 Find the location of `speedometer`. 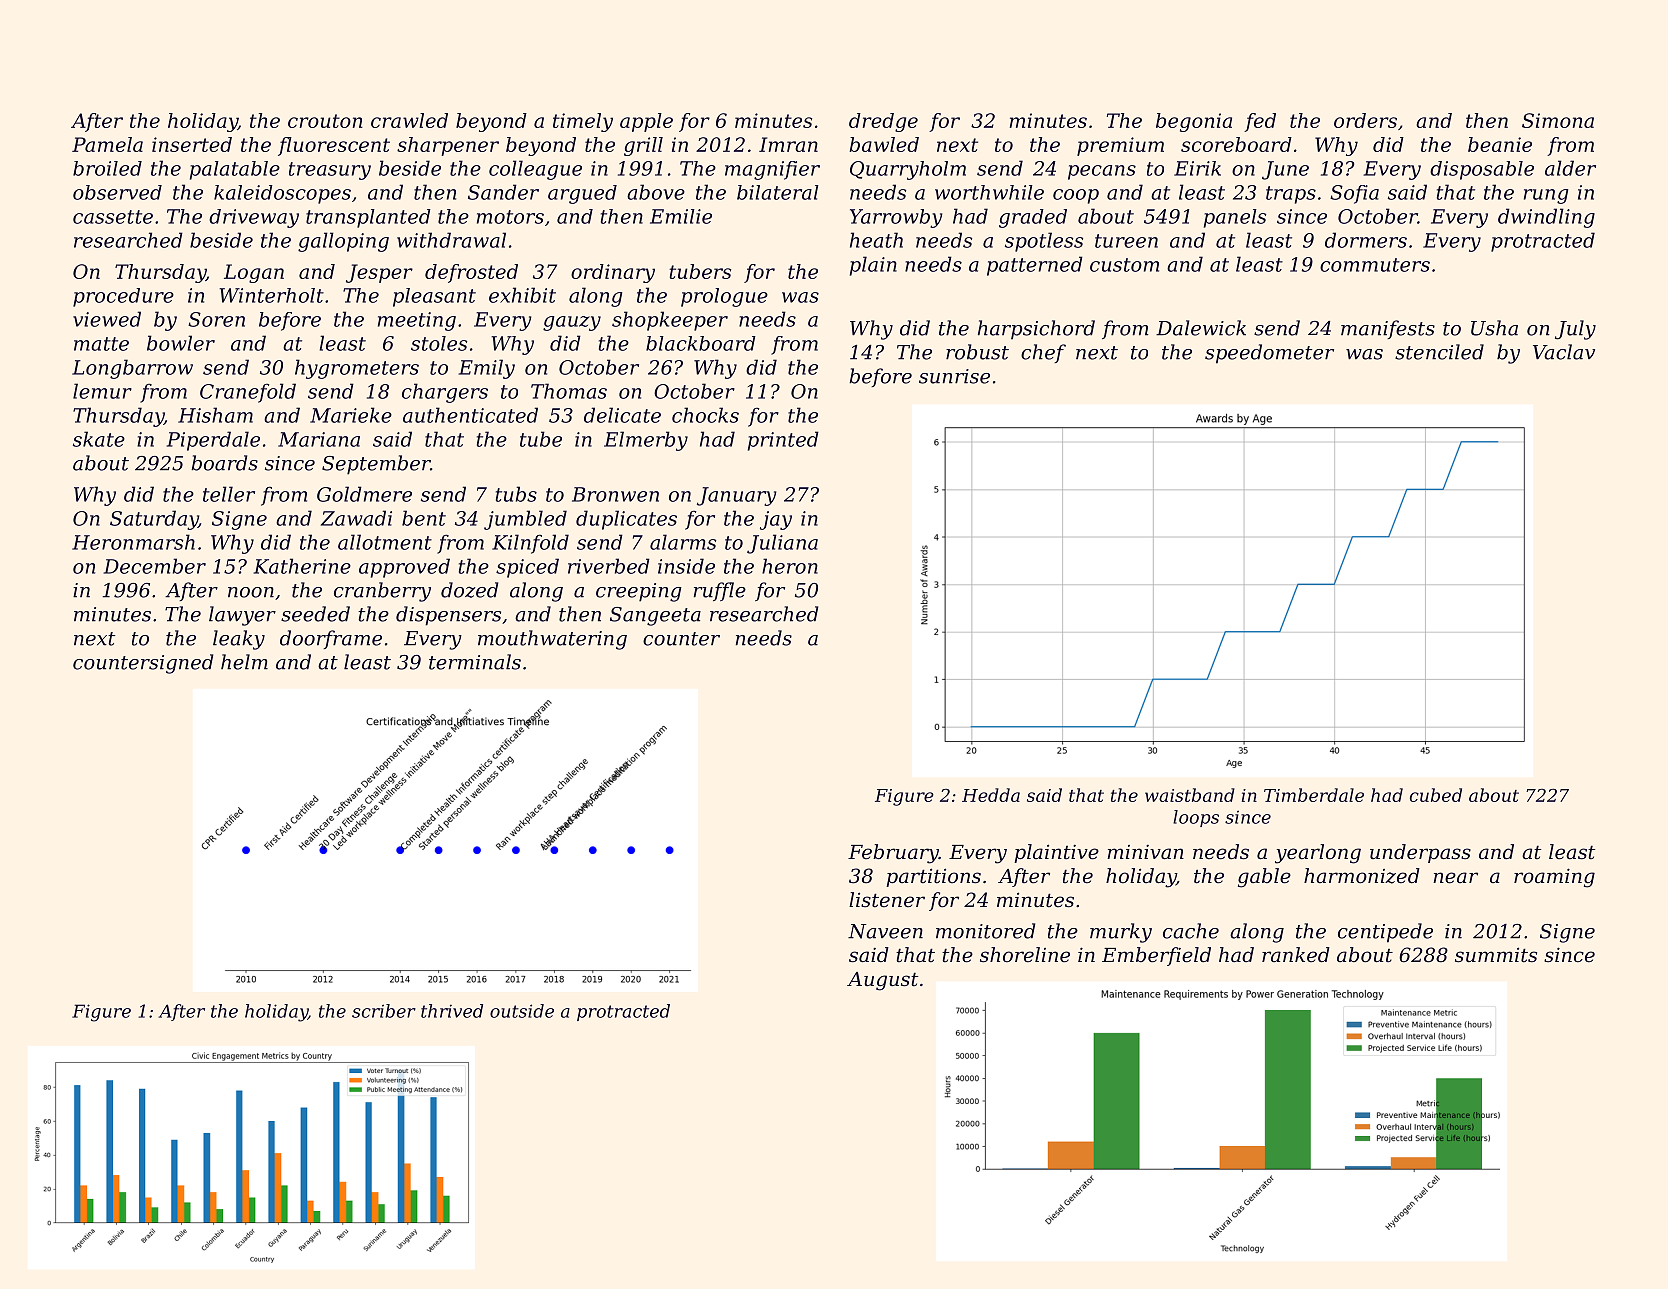

speedometer is located at coordinates (1269, 354).
